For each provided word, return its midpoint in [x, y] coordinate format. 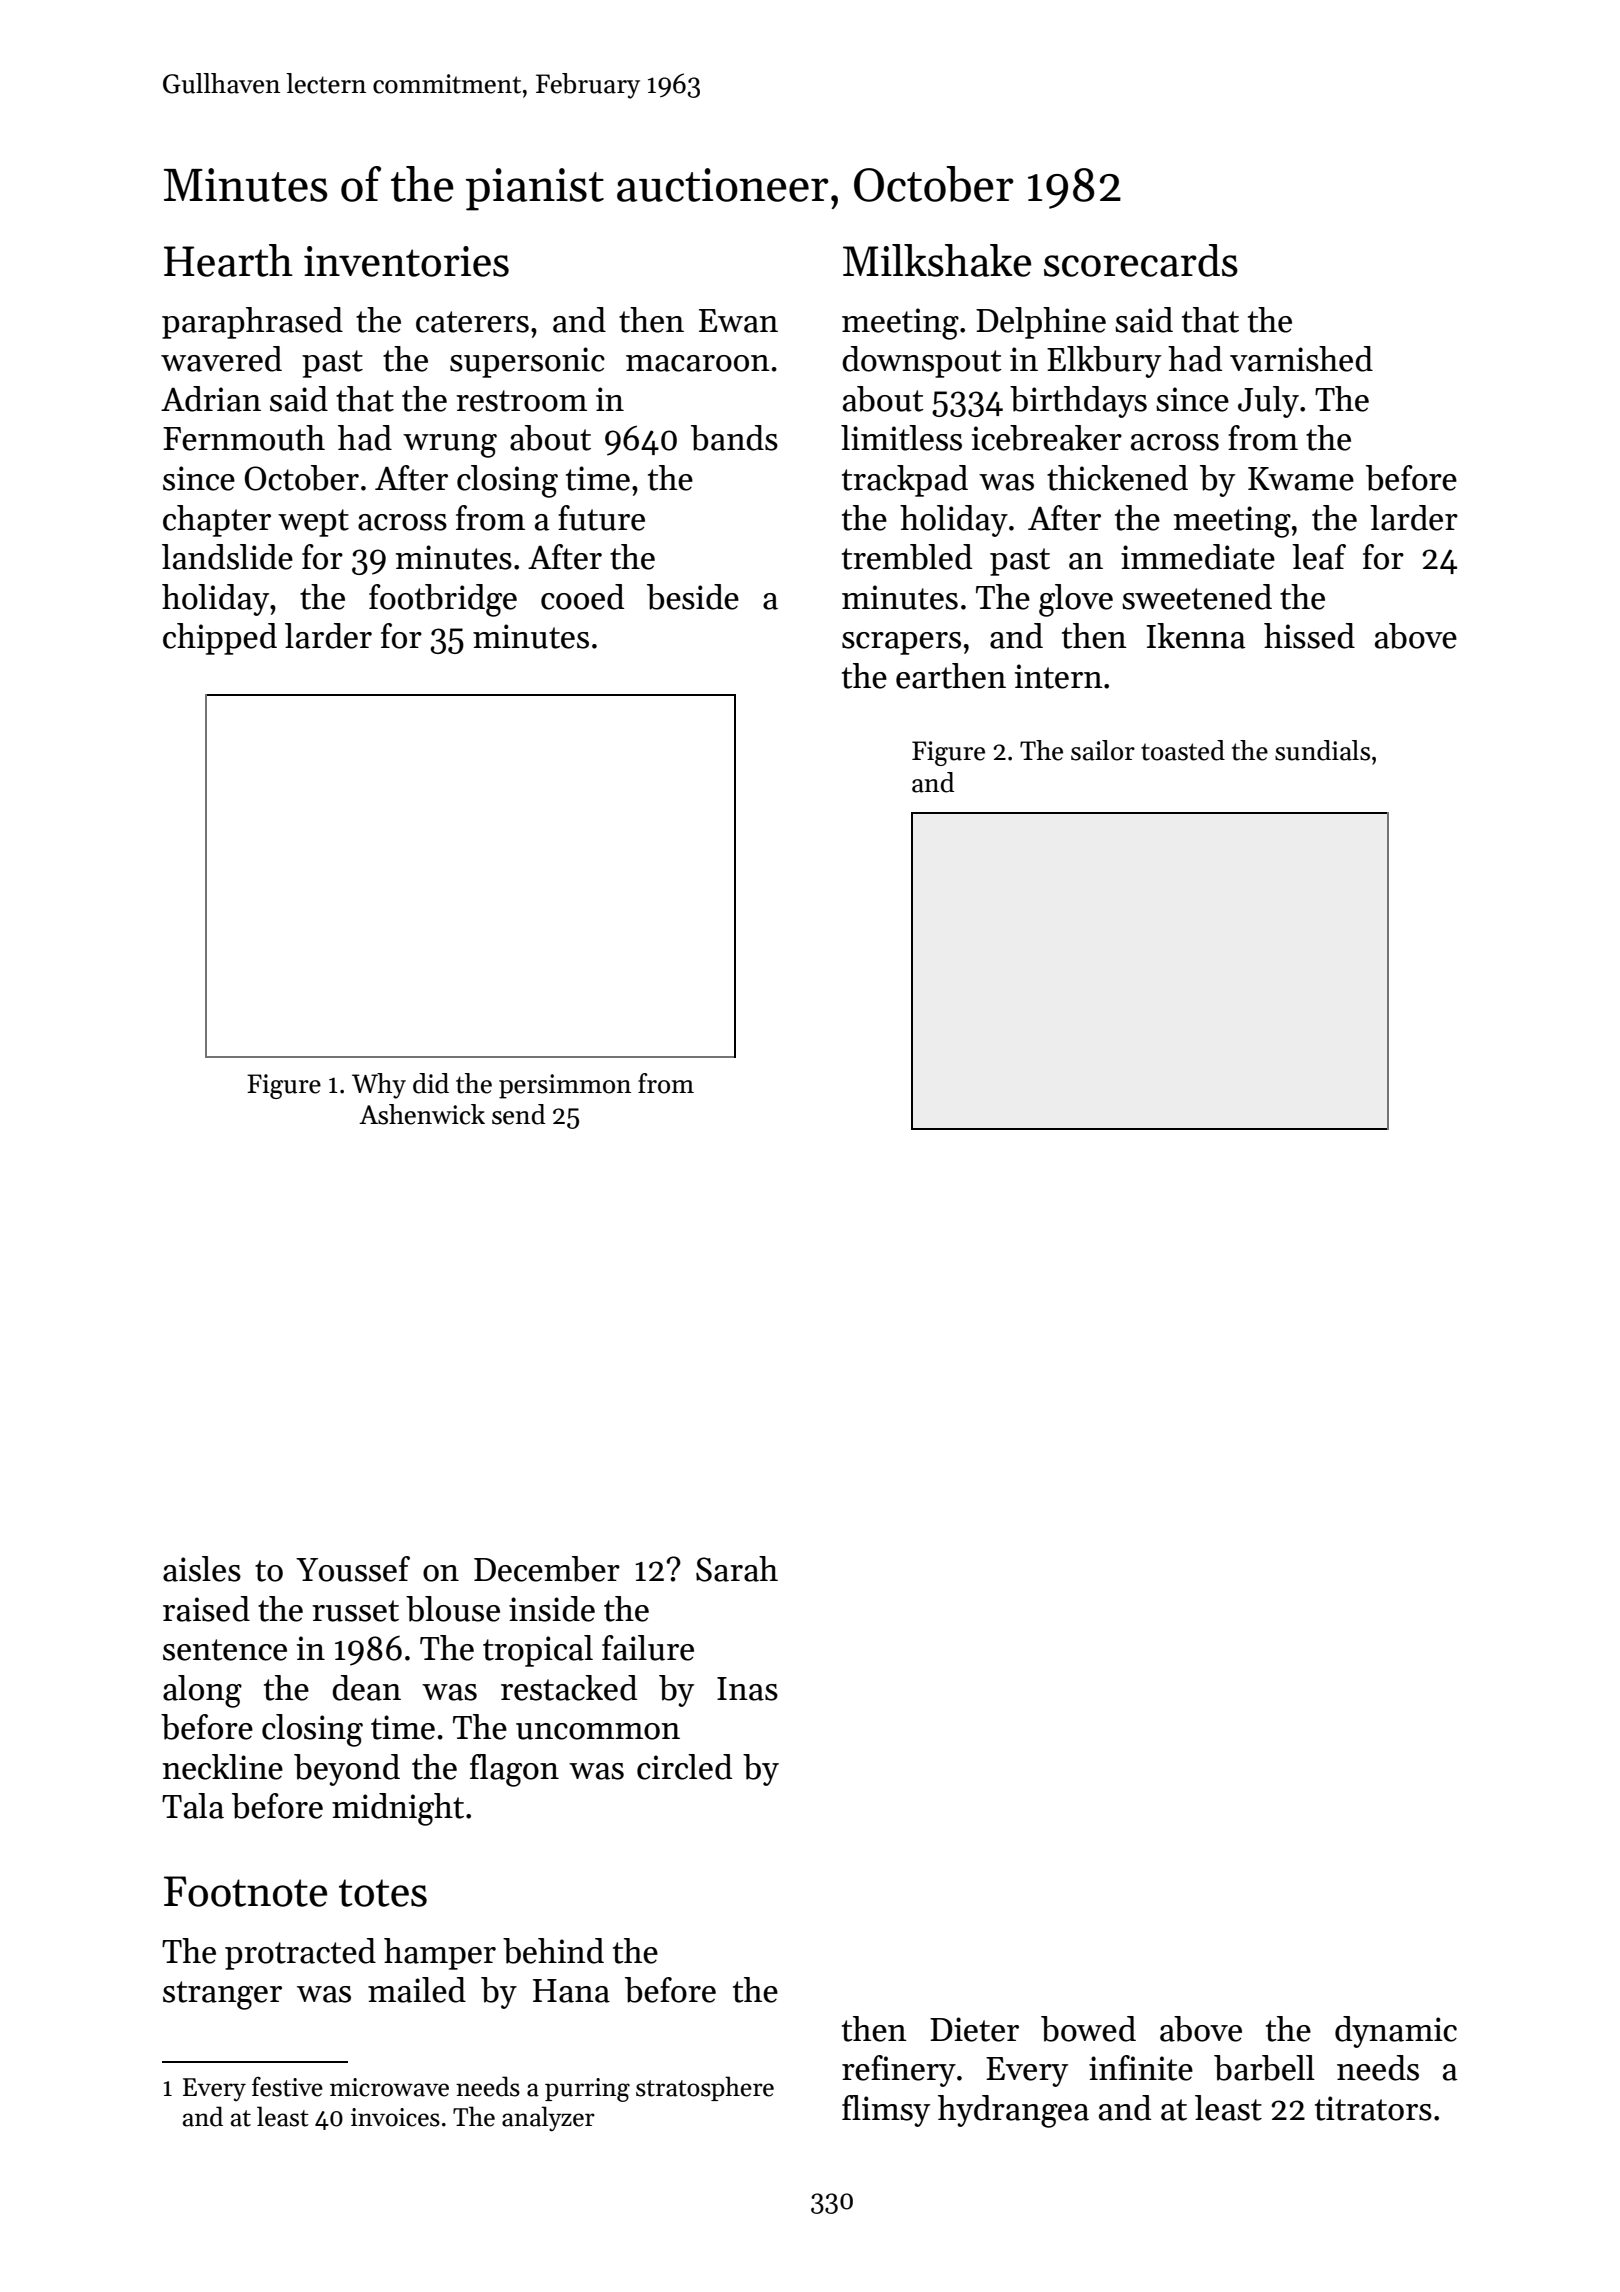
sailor [1103, 750]
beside [693, 597]
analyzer [548, 2119]
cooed [582, 597]
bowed [1088, 2029]
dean [366, 1688]
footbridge [443, 600]
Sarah [737, 1569]
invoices [395, 2117]
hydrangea [1013, 2111]
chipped [220, 639]
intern [1059, 676]
